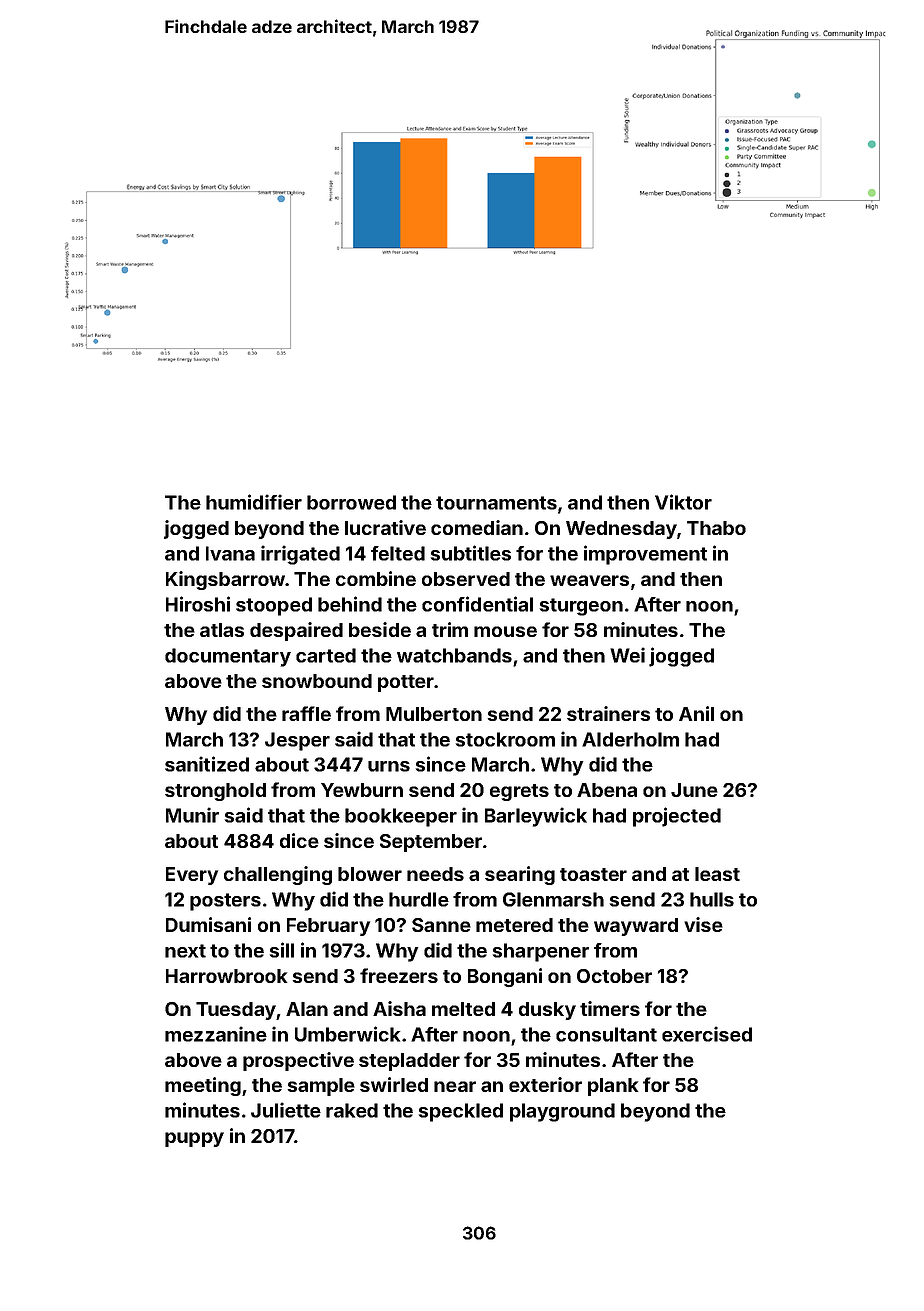 The image size is (924, 1311). What do you see at coordinates (477, 527) in the screenshot?
I see `comedian` at bounding box center [477, 527].
